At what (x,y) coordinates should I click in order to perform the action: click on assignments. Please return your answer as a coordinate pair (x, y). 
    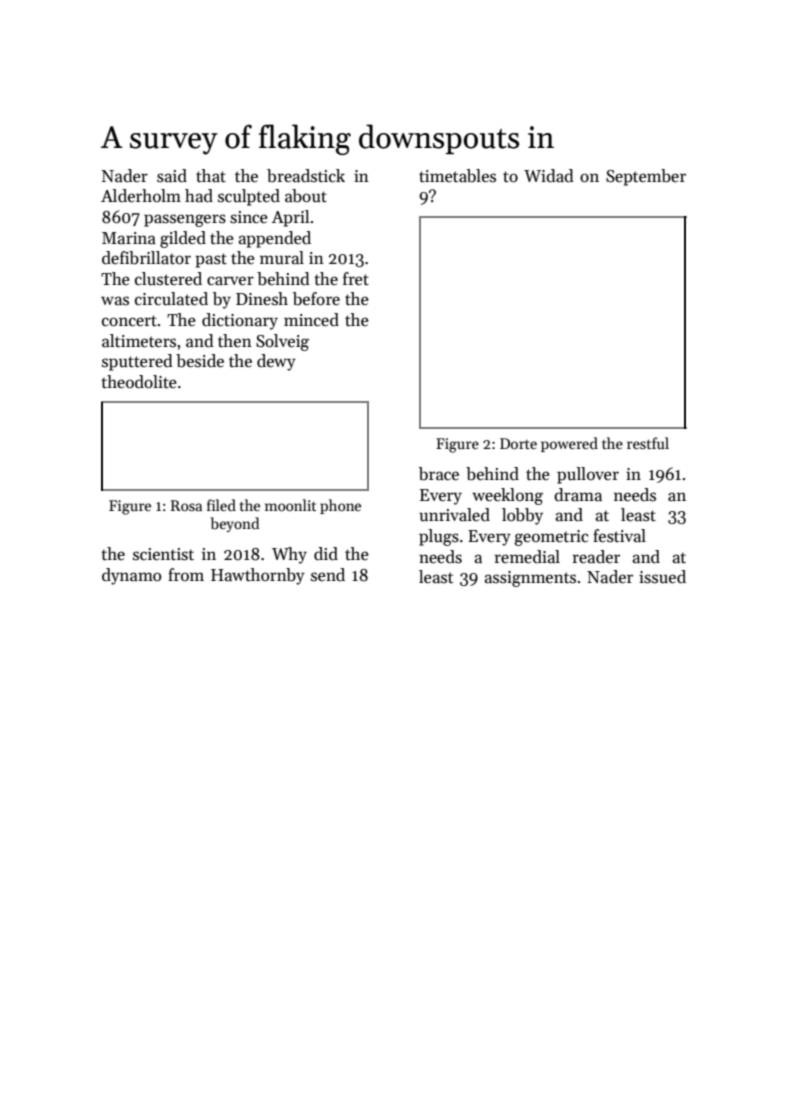
    Looking at the image, I should click on (530, 579).
